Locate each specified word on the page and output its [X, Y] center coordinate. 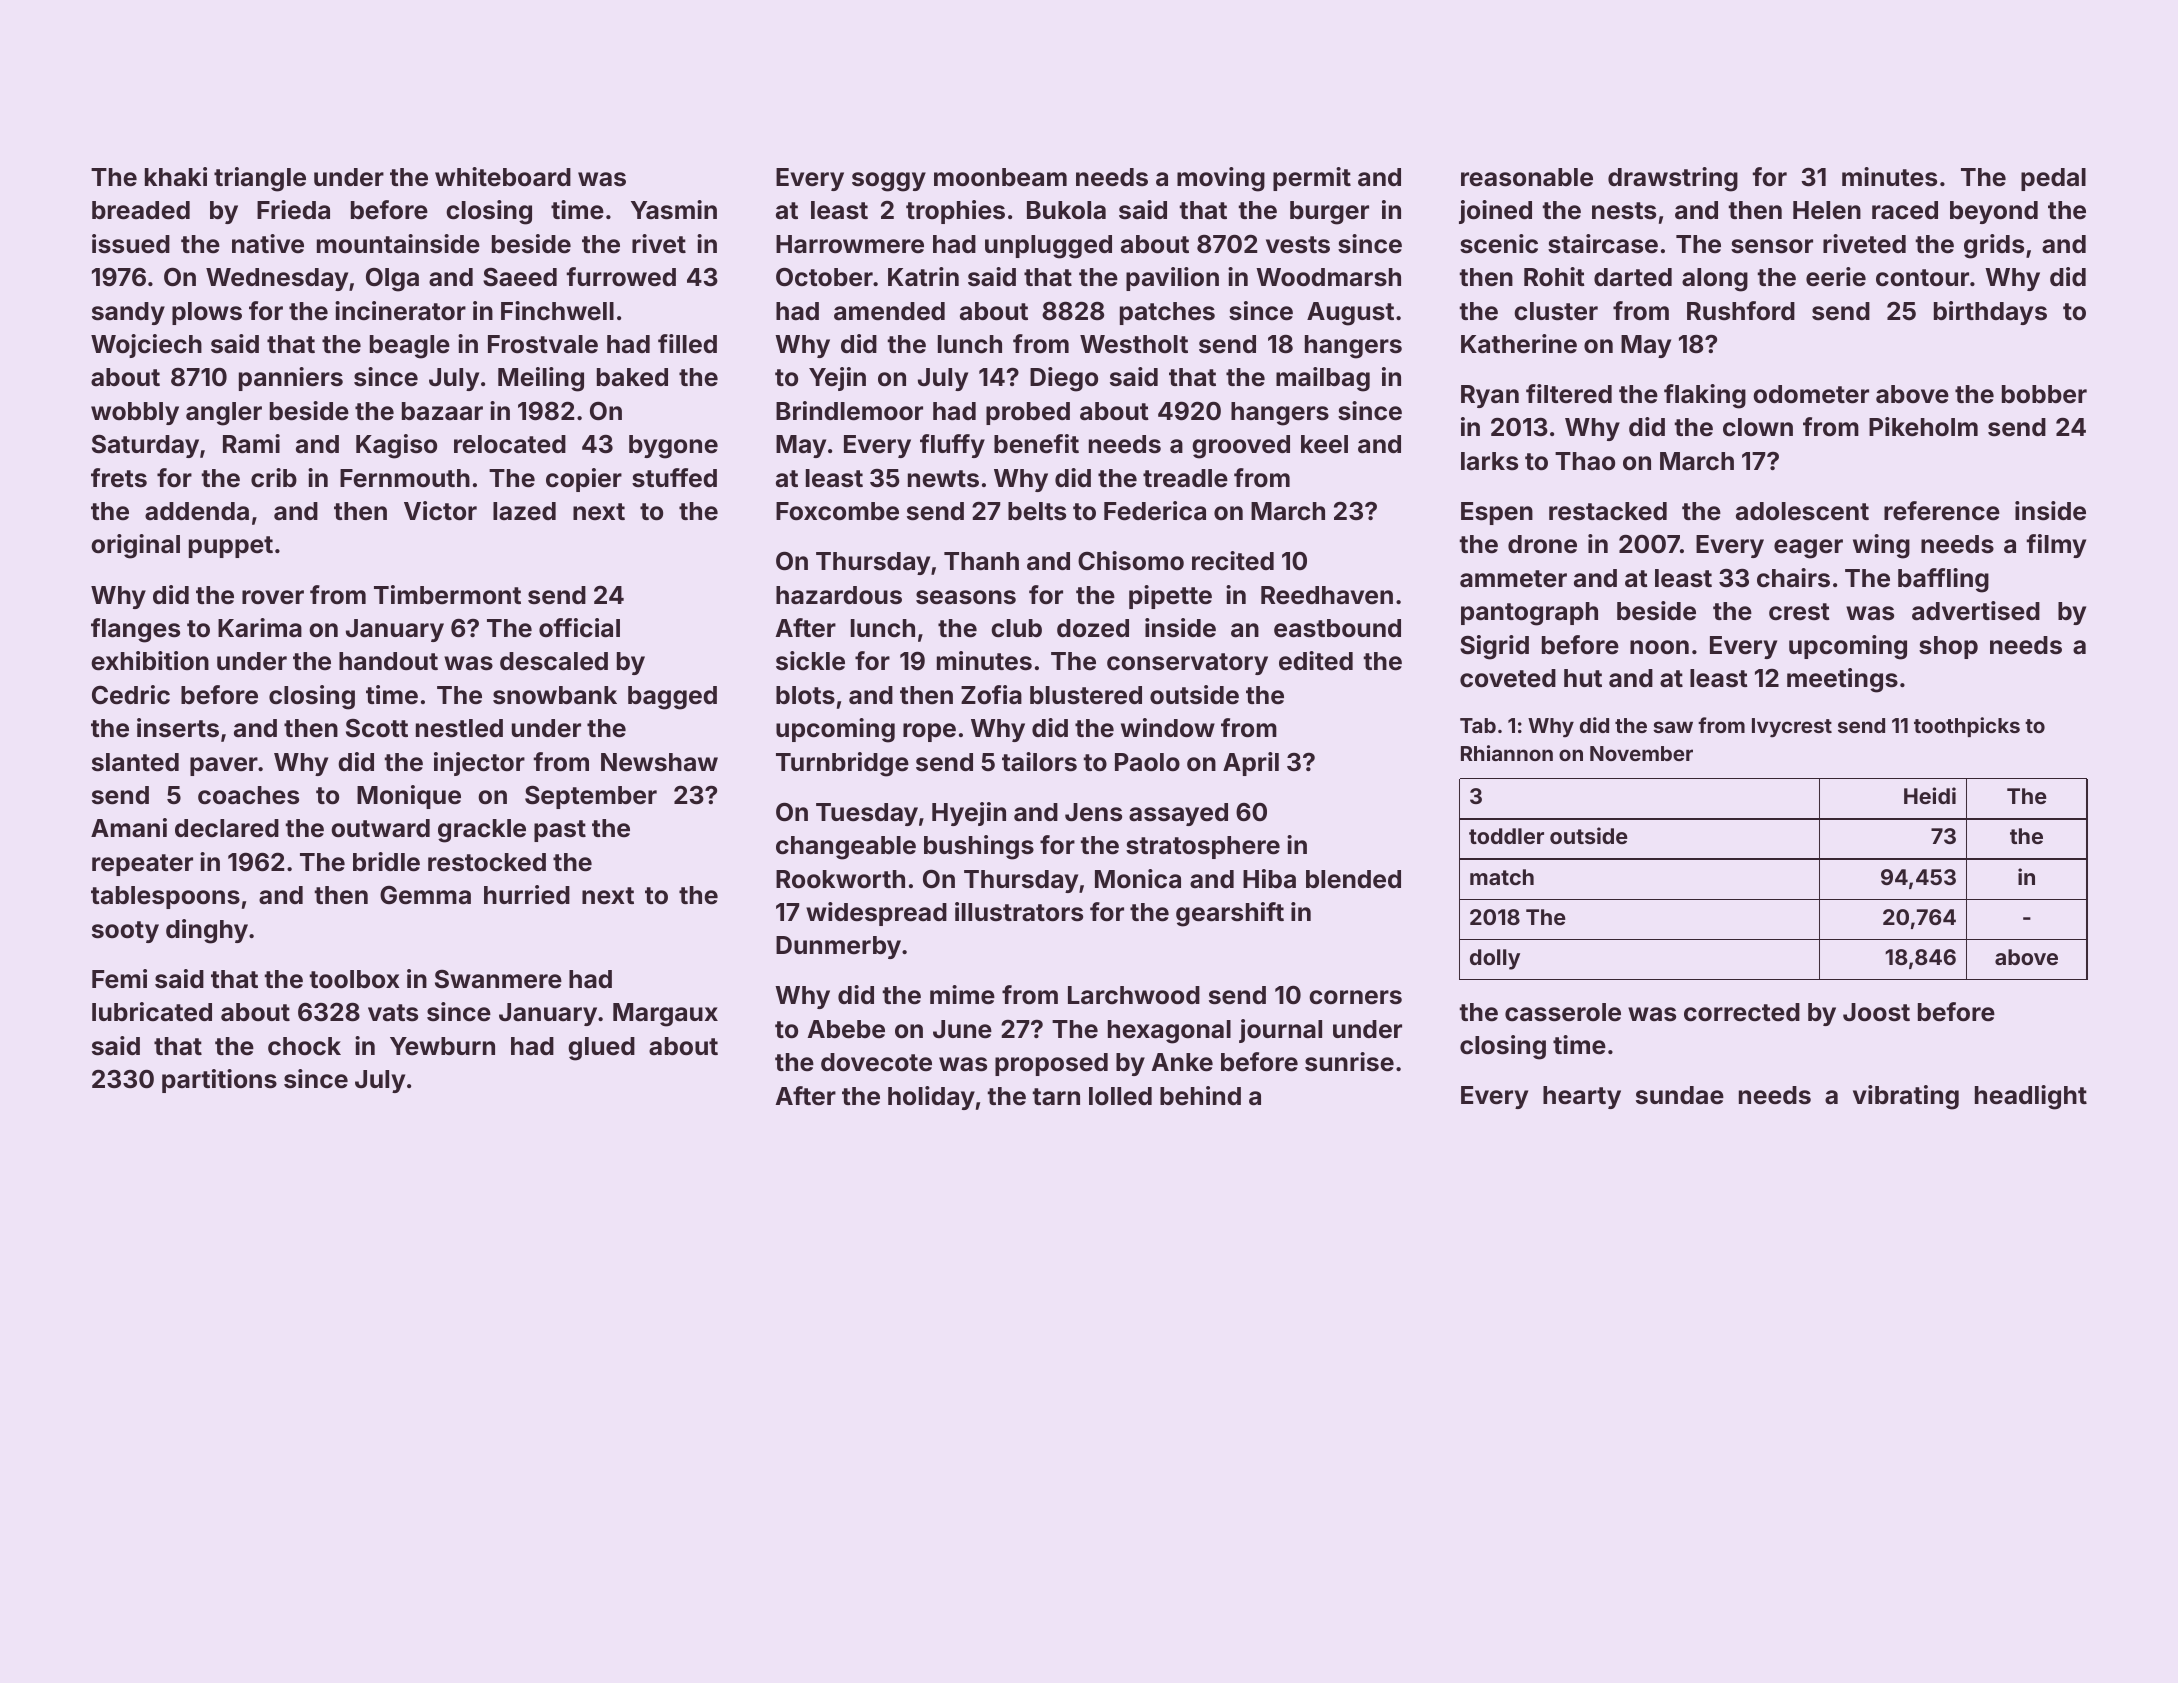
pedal [2053, 179]
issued [131, 244]
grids [1994, 246]
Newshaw [659, 762]
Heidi [1930, 795]
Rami [251, 444]
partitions [219, 1081]
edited [1316, 661]
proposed [1051, 1064]
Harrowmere [850, 244]
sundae [1680, 1095]
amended [889, 311]
